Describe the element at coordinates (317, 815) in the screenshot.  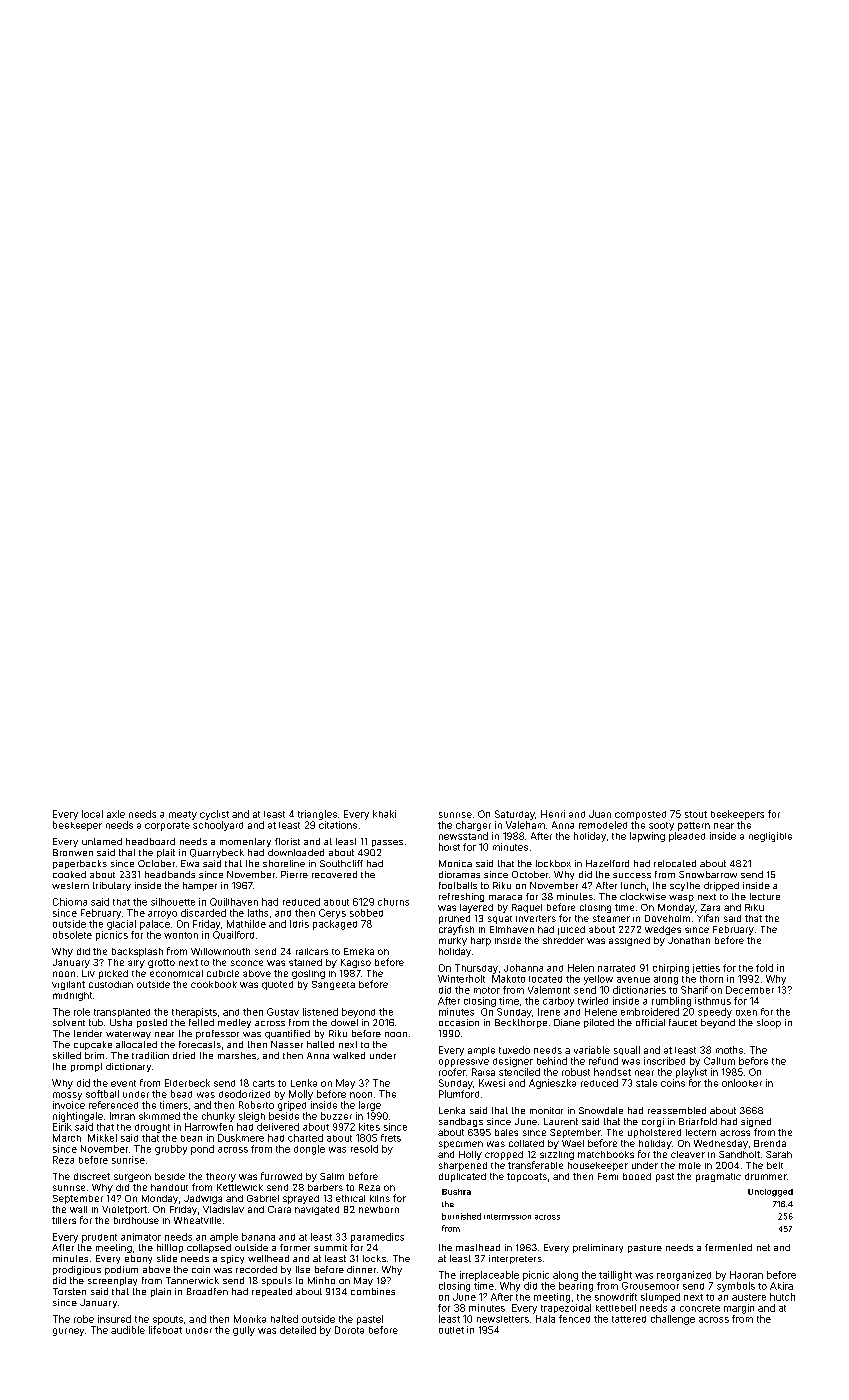
I see `triangles` at that location.
